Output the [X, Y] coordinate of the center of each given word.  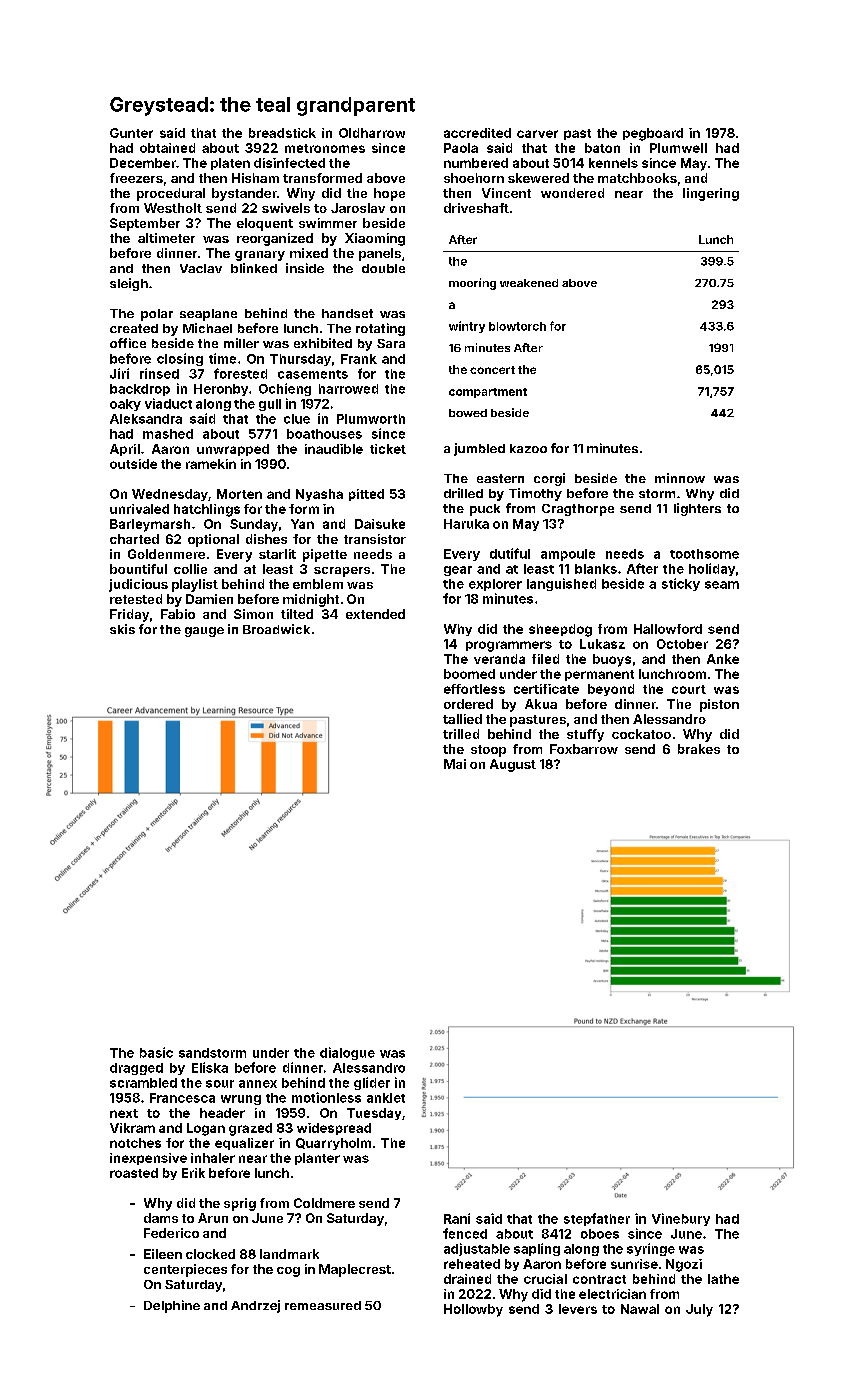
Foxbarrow [584, 749]
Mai [455, 764]
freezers [136, 178]
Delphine [172, 1306]
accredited [477, 133]
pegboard [653, 134]
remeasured [323, 1305]
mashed [168, 434]
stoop [488, 751]
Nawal [640, 1309]
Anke [723, 659]
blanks [596, 569]
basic [156, 1052]
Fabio [178, 614]
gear [458, 571]
